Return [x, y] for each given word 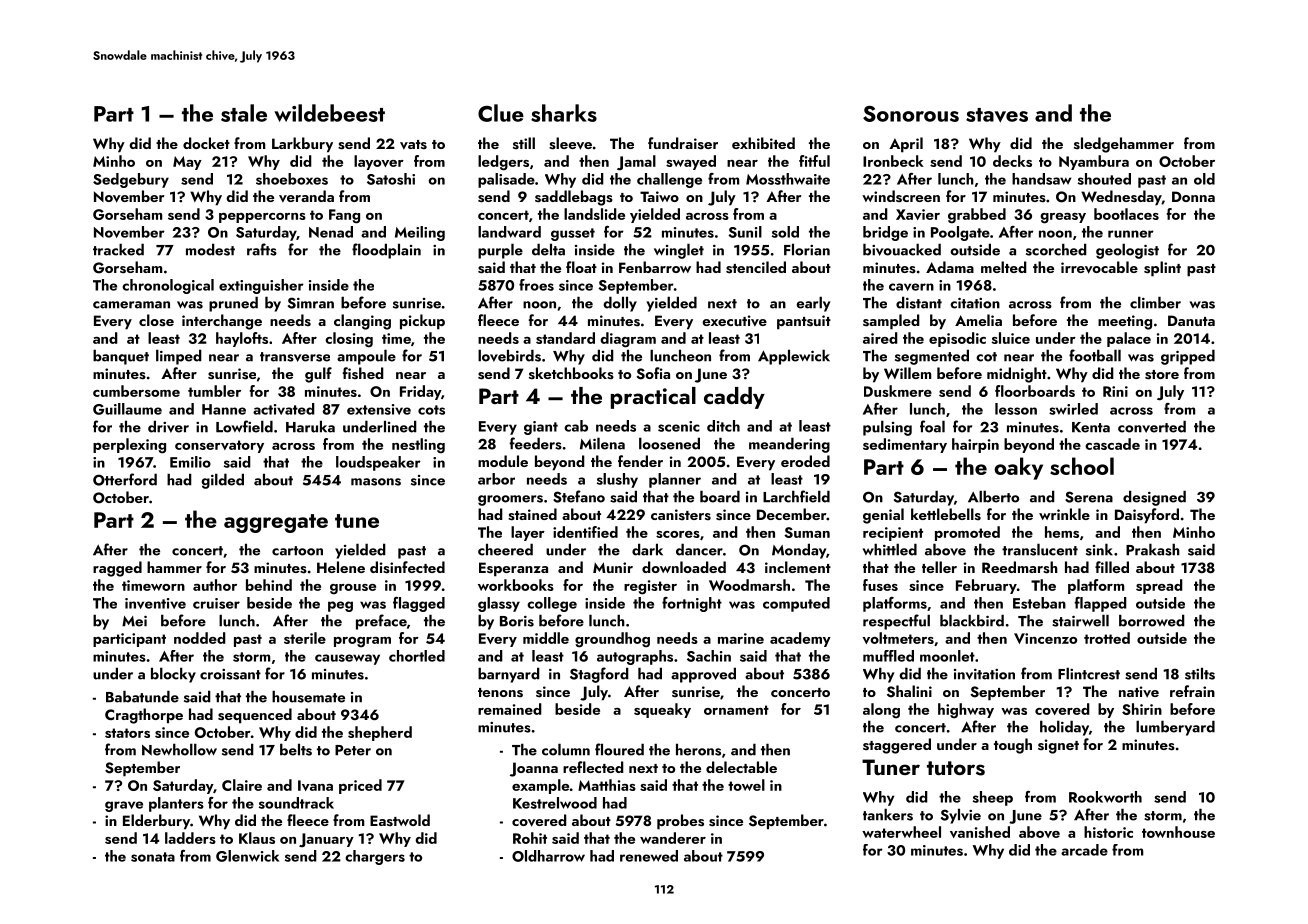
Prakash [1153, 549]
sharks [564, 113]
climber [1155, 302]
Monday [799, 551]
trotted [1107, 638]
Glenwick [247, 856]
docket [206, 143]
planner [675, 480]
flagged [419, 604]
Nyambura [1094, 162]
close [156, 320]
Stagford [599, 675]
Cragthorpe [144, 716]
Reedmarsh [1020, 567]
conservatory [219, 446]
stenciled [756, 267]
